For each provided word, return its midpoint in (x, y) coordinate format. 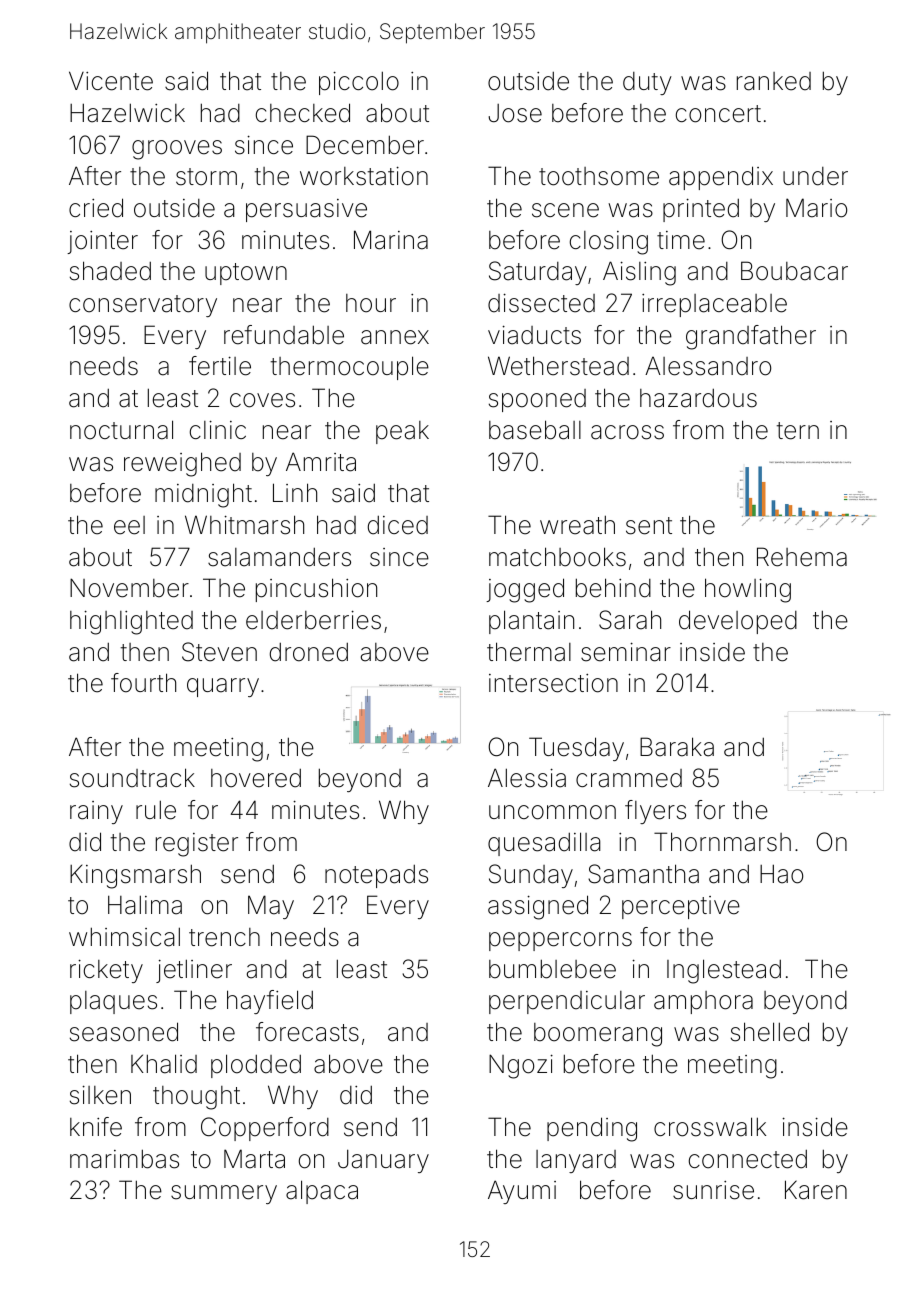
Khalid (164, 1064)
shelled (770, 1032)
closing (609, 243)
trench (224, 937)
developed (738, 622)
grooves (177, 150)
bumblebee (552, 969)
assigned (538, 907)
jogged (525, 590)
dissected (541, 303)
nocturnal (121, 430)
